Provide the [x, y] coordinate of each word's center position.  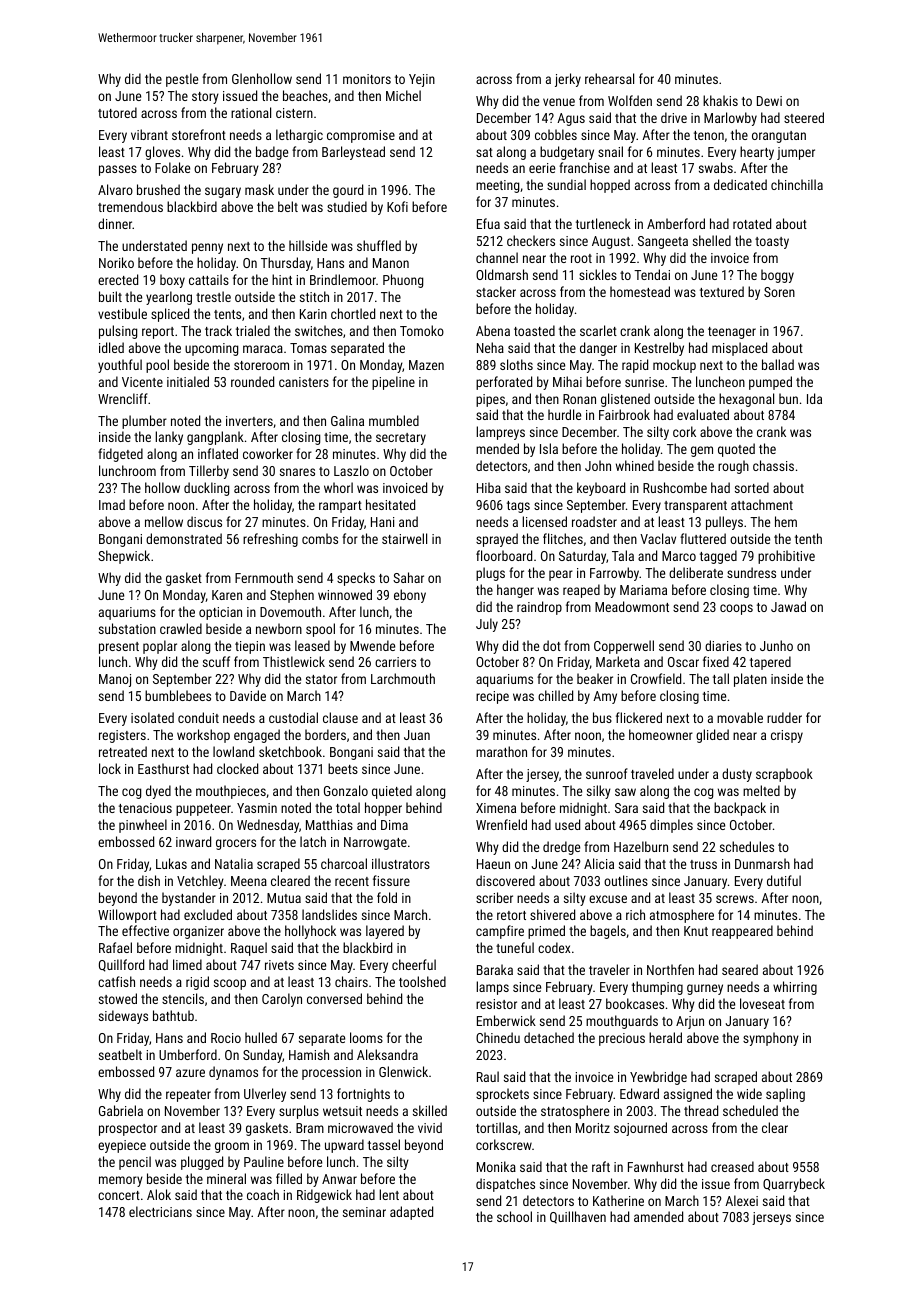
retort [511, 915]
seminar [364, 1212]
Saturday [582, 557]
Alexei [741, 1200]
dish [149, 880]
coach [263, 1194]
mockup [674, 366]
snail [610, 151]
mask [259, 189]
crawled [181, 628]
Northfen [670, 969]
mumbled [394, 420]
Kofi [397, 206]
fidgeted [120, 455]
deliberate [696, 572]
